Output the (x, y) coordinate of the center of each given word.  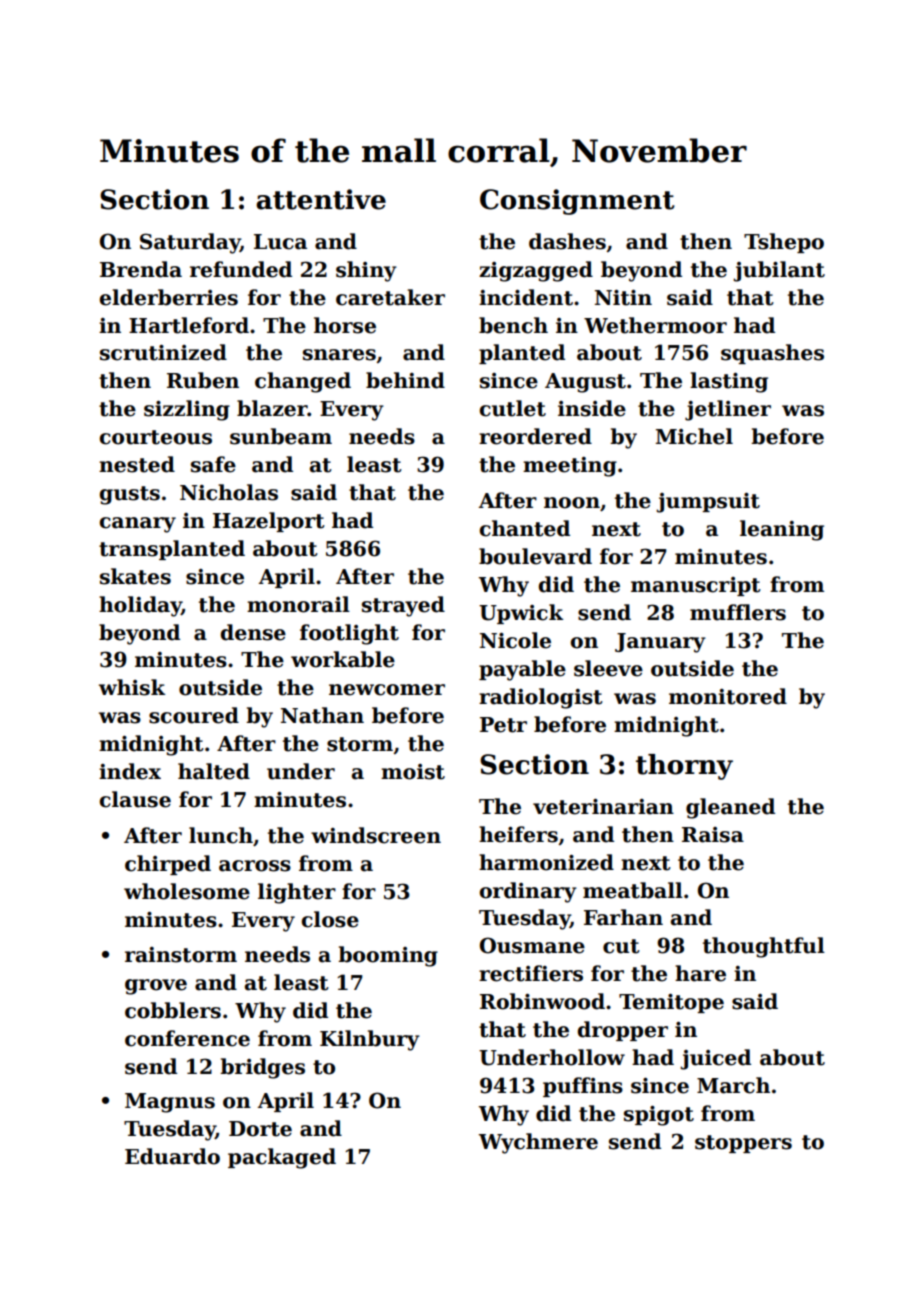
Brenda (141, 269)
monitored (728, 696)
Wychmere (538, 1143)
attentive (321, 199)
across (255, 866)
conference (187, 1038)
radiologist (541, 698)
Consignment (577, 202)
